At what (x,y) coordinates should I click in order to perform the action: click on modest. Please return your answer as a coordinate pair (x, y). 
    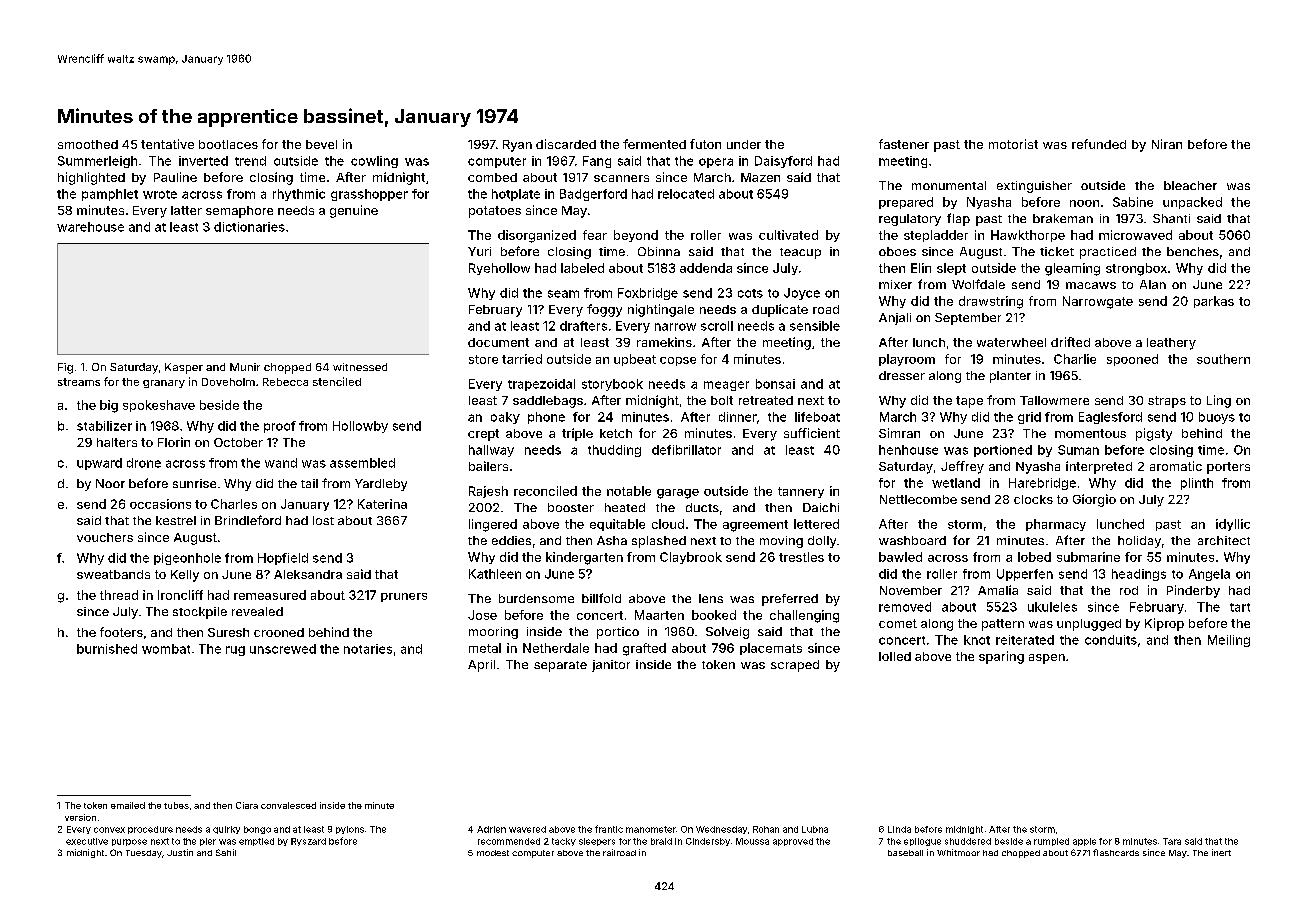
    Looking at the image, I should click on (493, 853).
